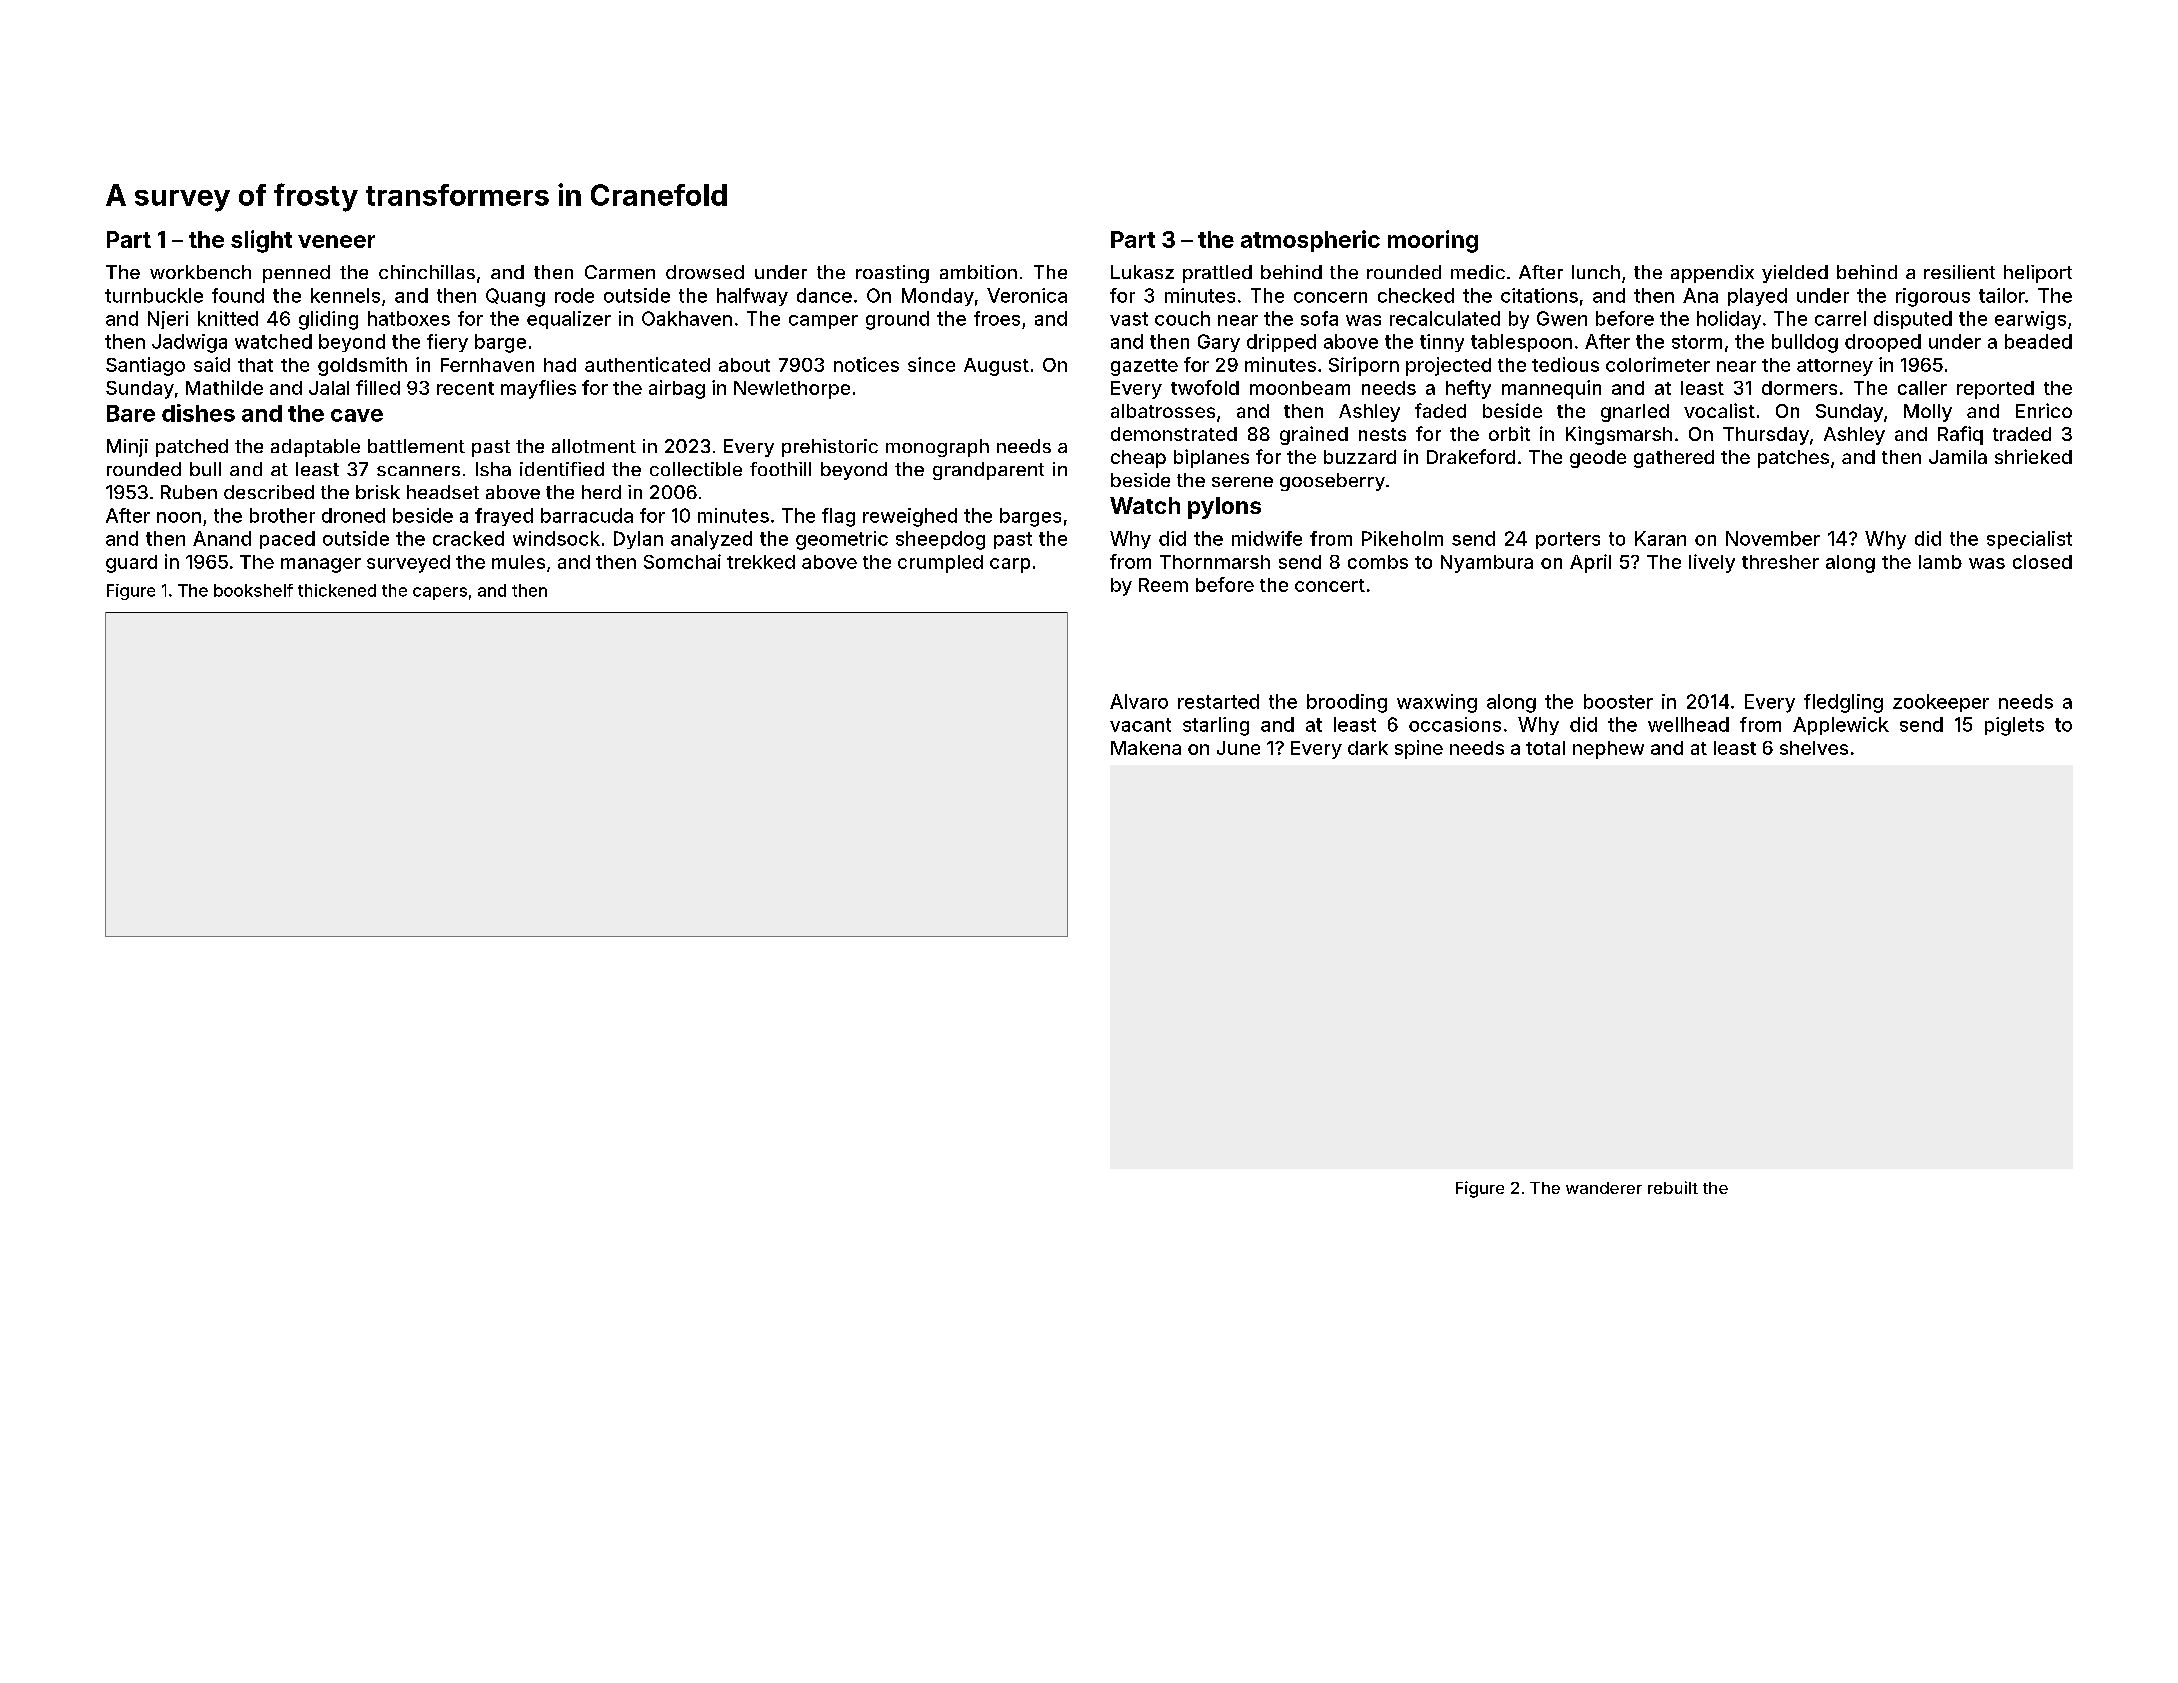  What do you see at coordinates (1673, 1187) in the screenshot?
I see `rebuilt` at bounding box center [1673, 1187].
